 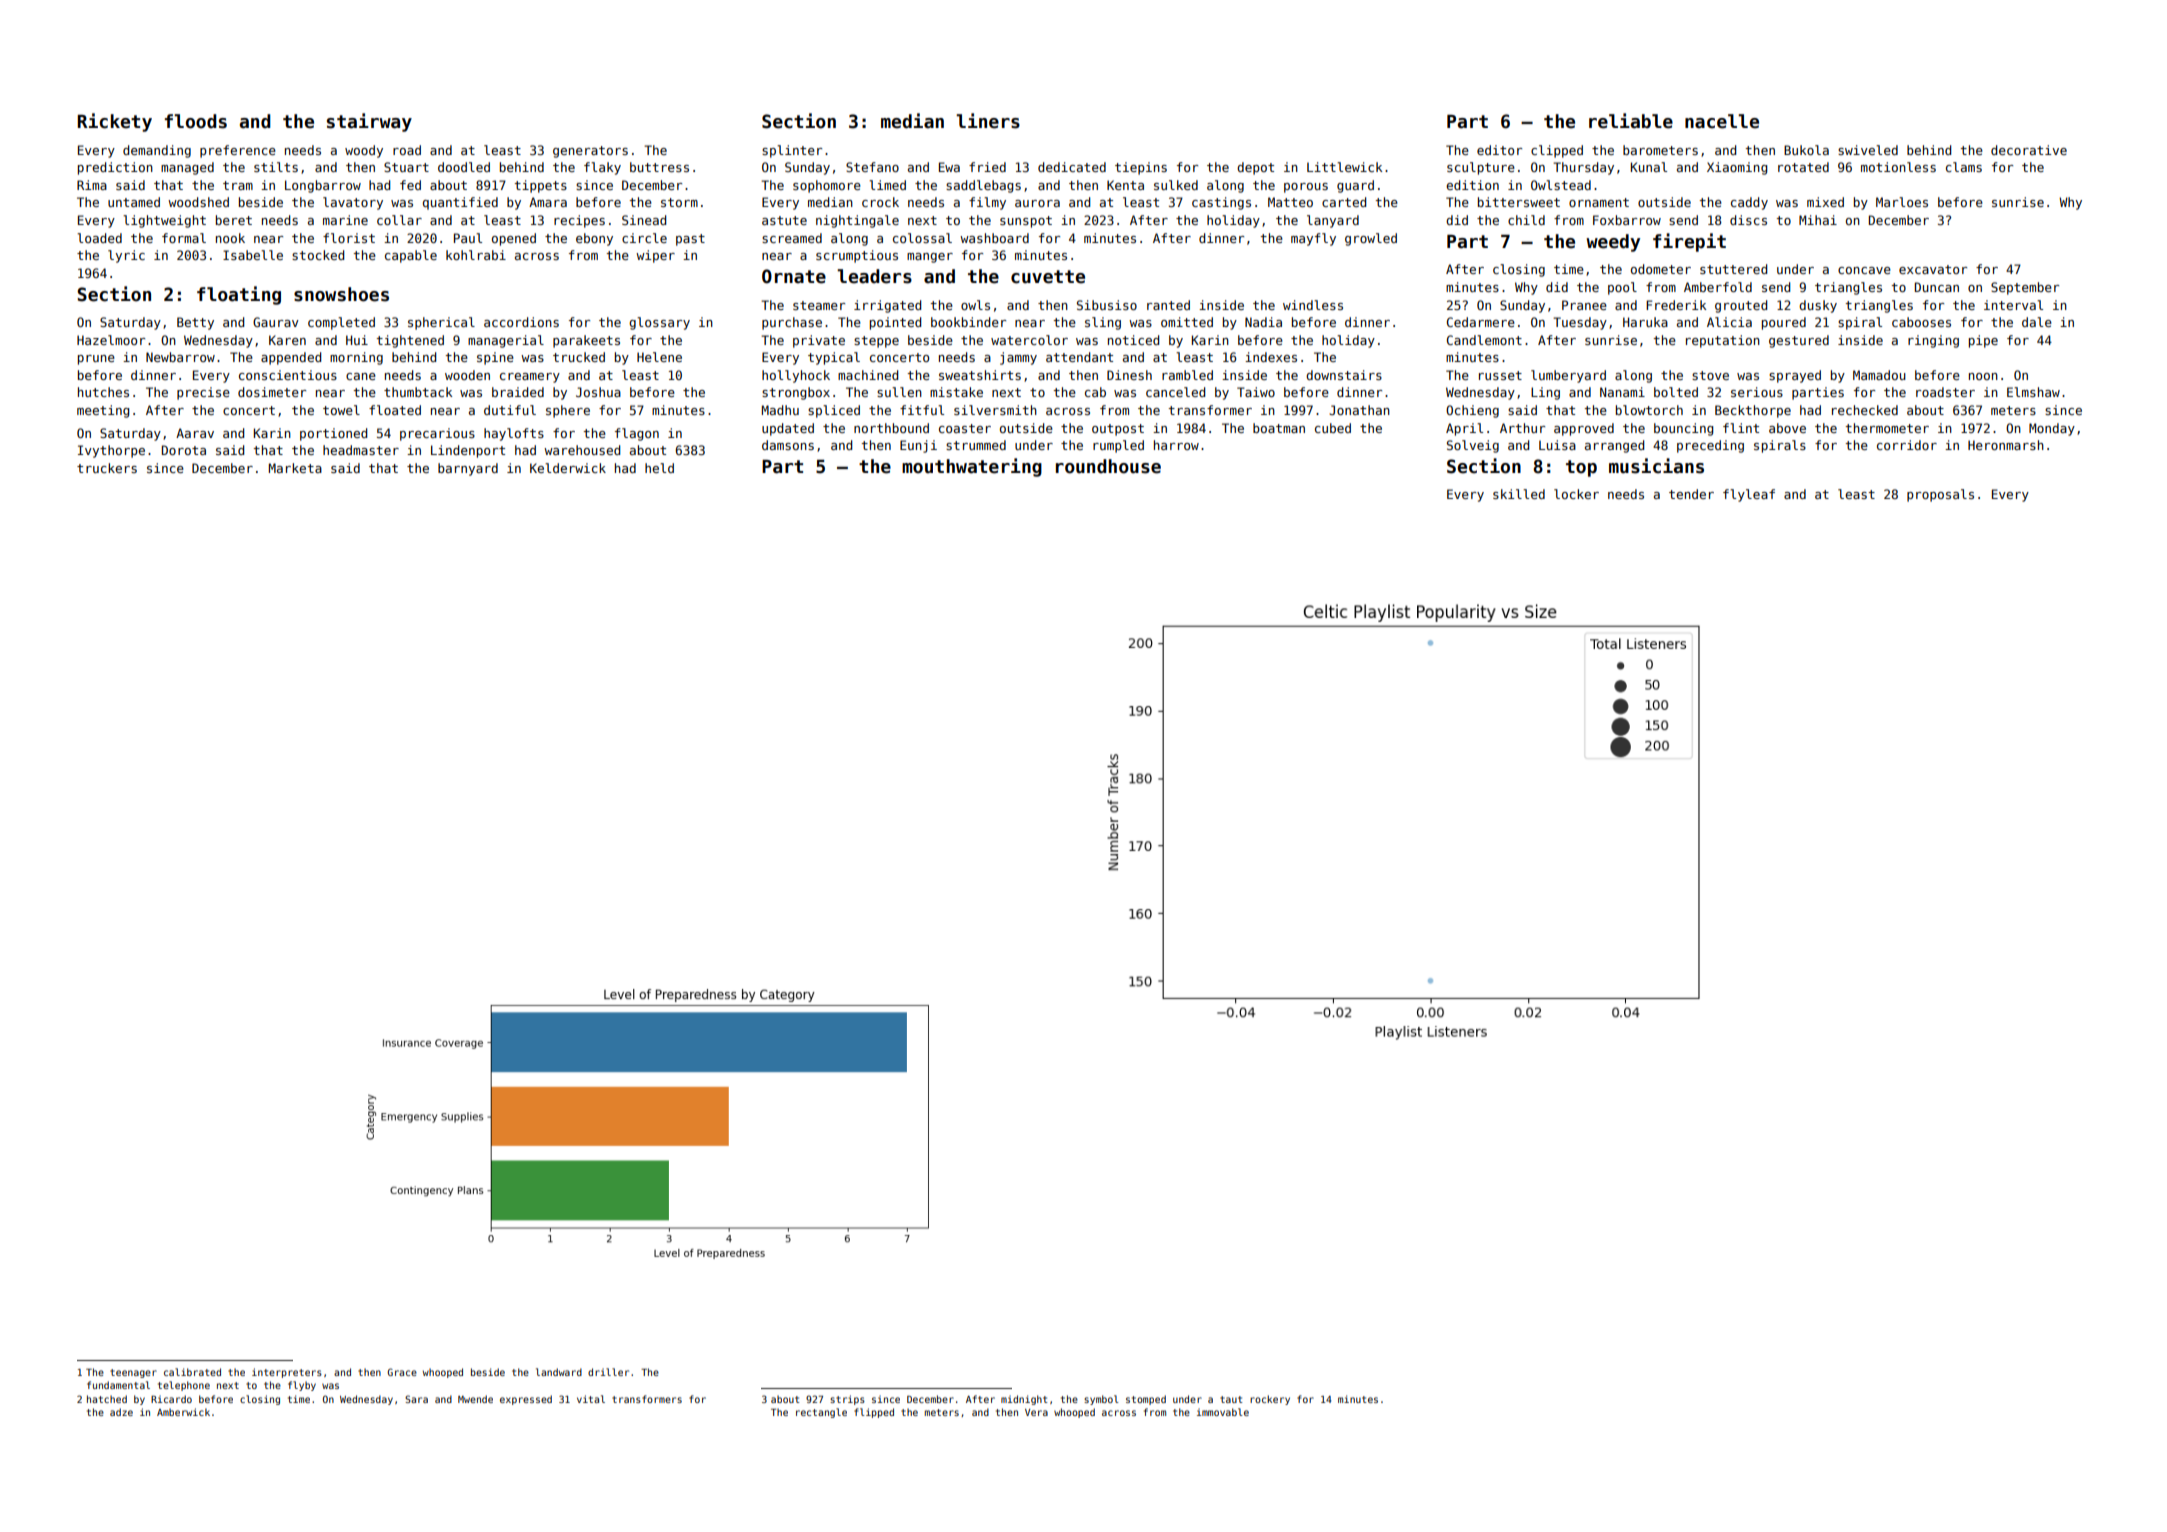 What do you see at coordinates (133, 1373) in the screenshot?
I see `teenager` at bounding box center [133, 1373].
